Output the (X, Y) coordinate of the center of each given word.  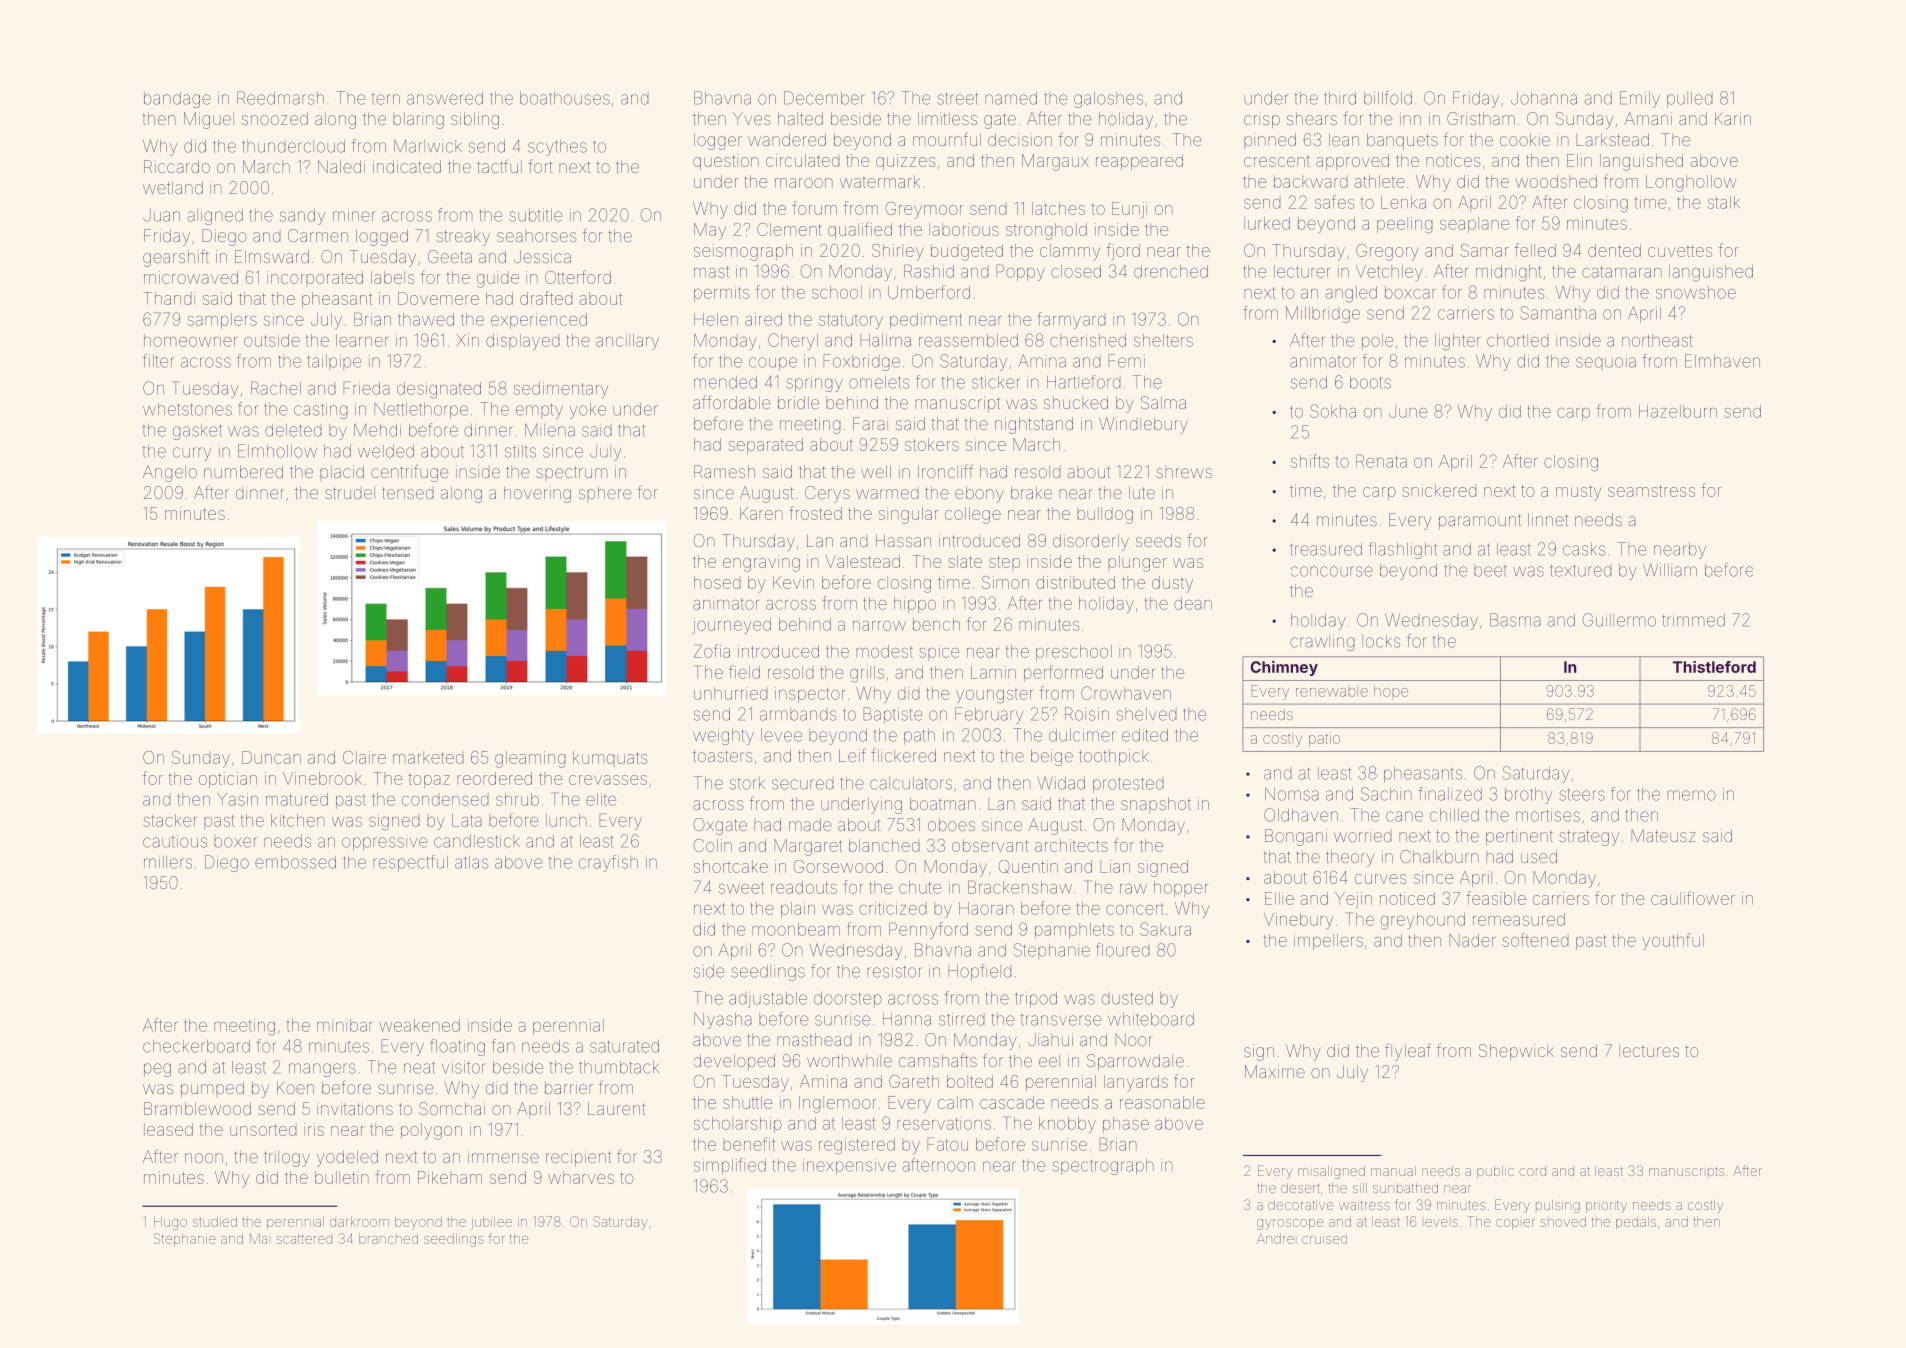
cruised (1324, 1240)
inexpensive (849, 1167)
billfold (1388, 98)
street (957, 98)
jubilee (491, 1223)
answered (445, 98)
